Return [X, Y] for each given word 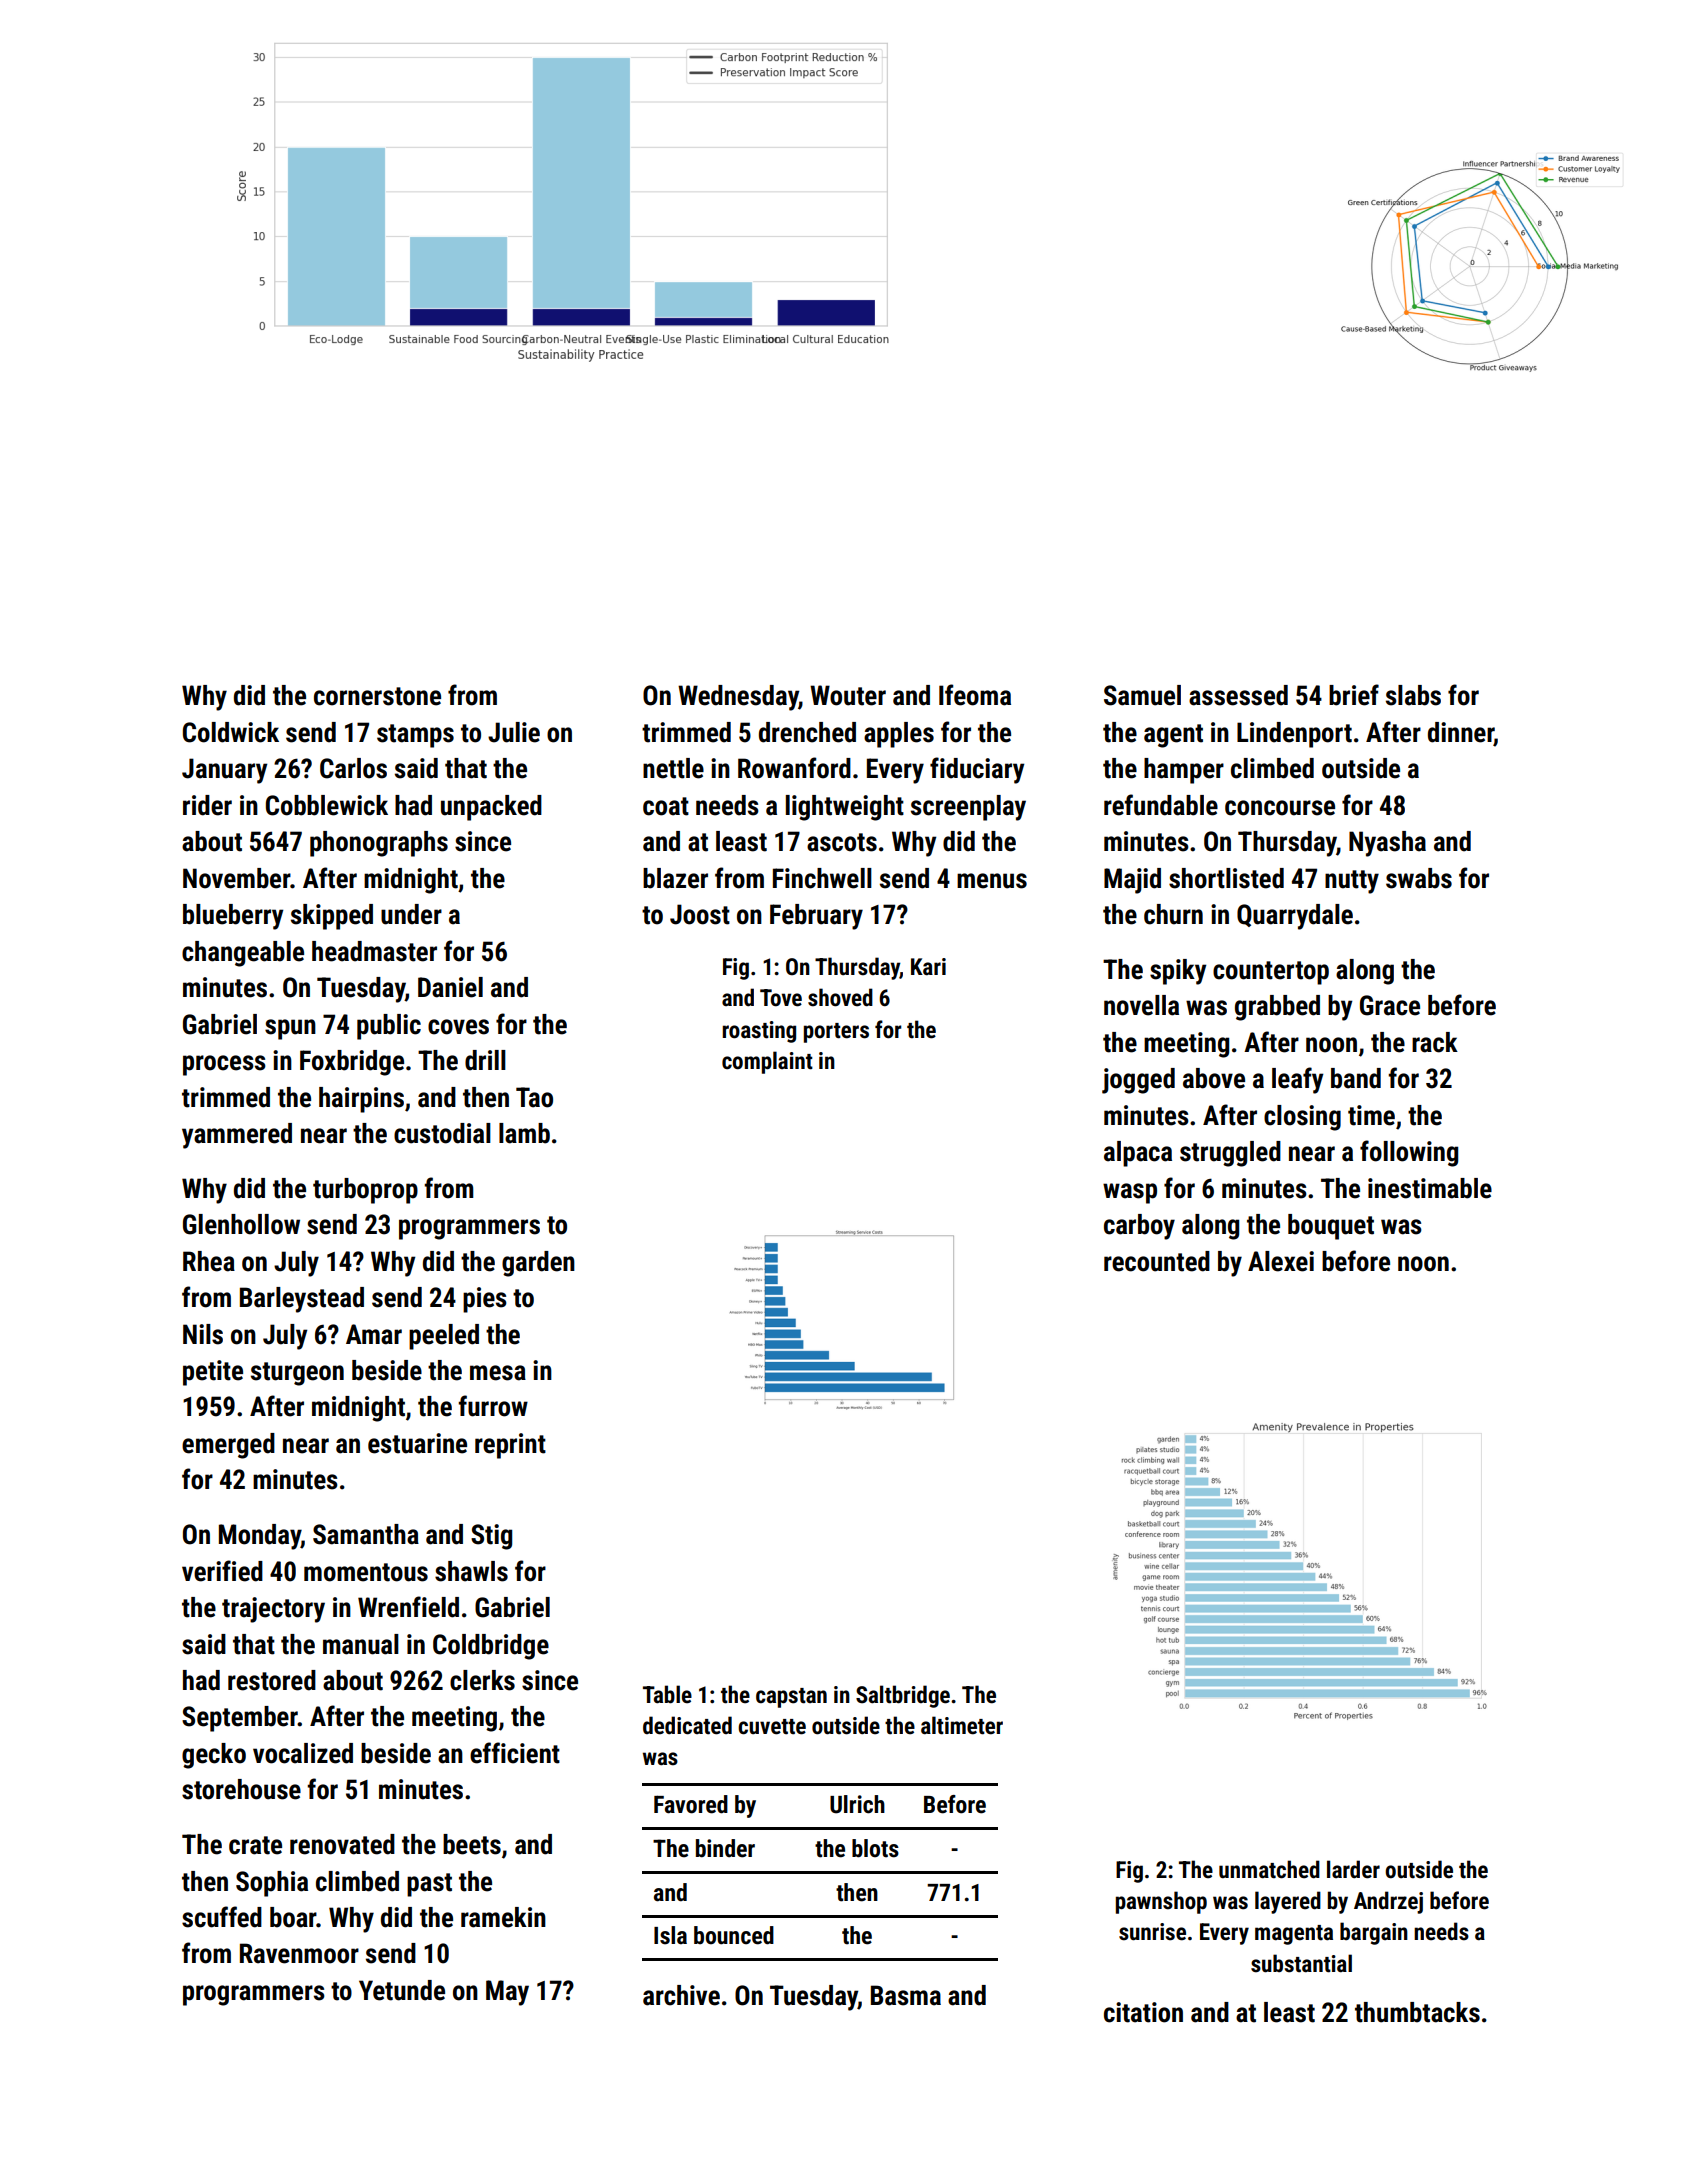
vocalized [303, 1753]
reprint [510, 1446]
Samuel [1142, 695]
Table [667, 1694]
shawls [471, 1571]
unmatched [1269, 1869]
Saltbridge [903, 1696]
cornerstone [377, 696]
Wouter [848, 695]
